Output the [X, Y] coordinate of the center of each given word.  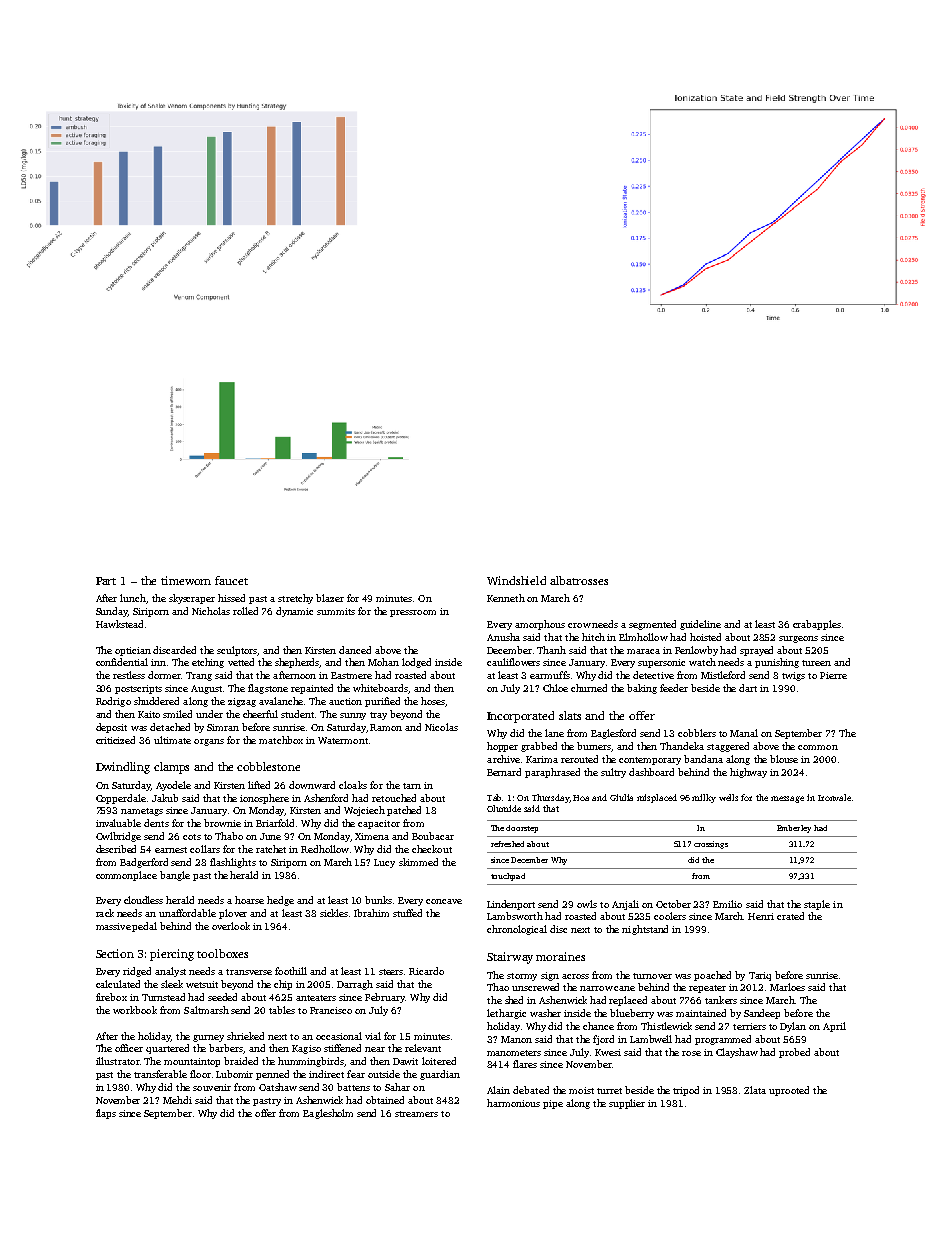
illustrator [118, 1061]
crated [790, 916]
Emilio [727, 904]
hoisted [705, 637]
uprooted [789, 1091]
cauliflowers [513, 662]
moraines [560, 956]
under [209, 714]
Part [106, 581]
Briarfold [275, 823]
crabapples [817, 625]
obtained [385, 1100]
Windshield [516, 580]
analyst [170, 972]
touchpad [508, 877]
